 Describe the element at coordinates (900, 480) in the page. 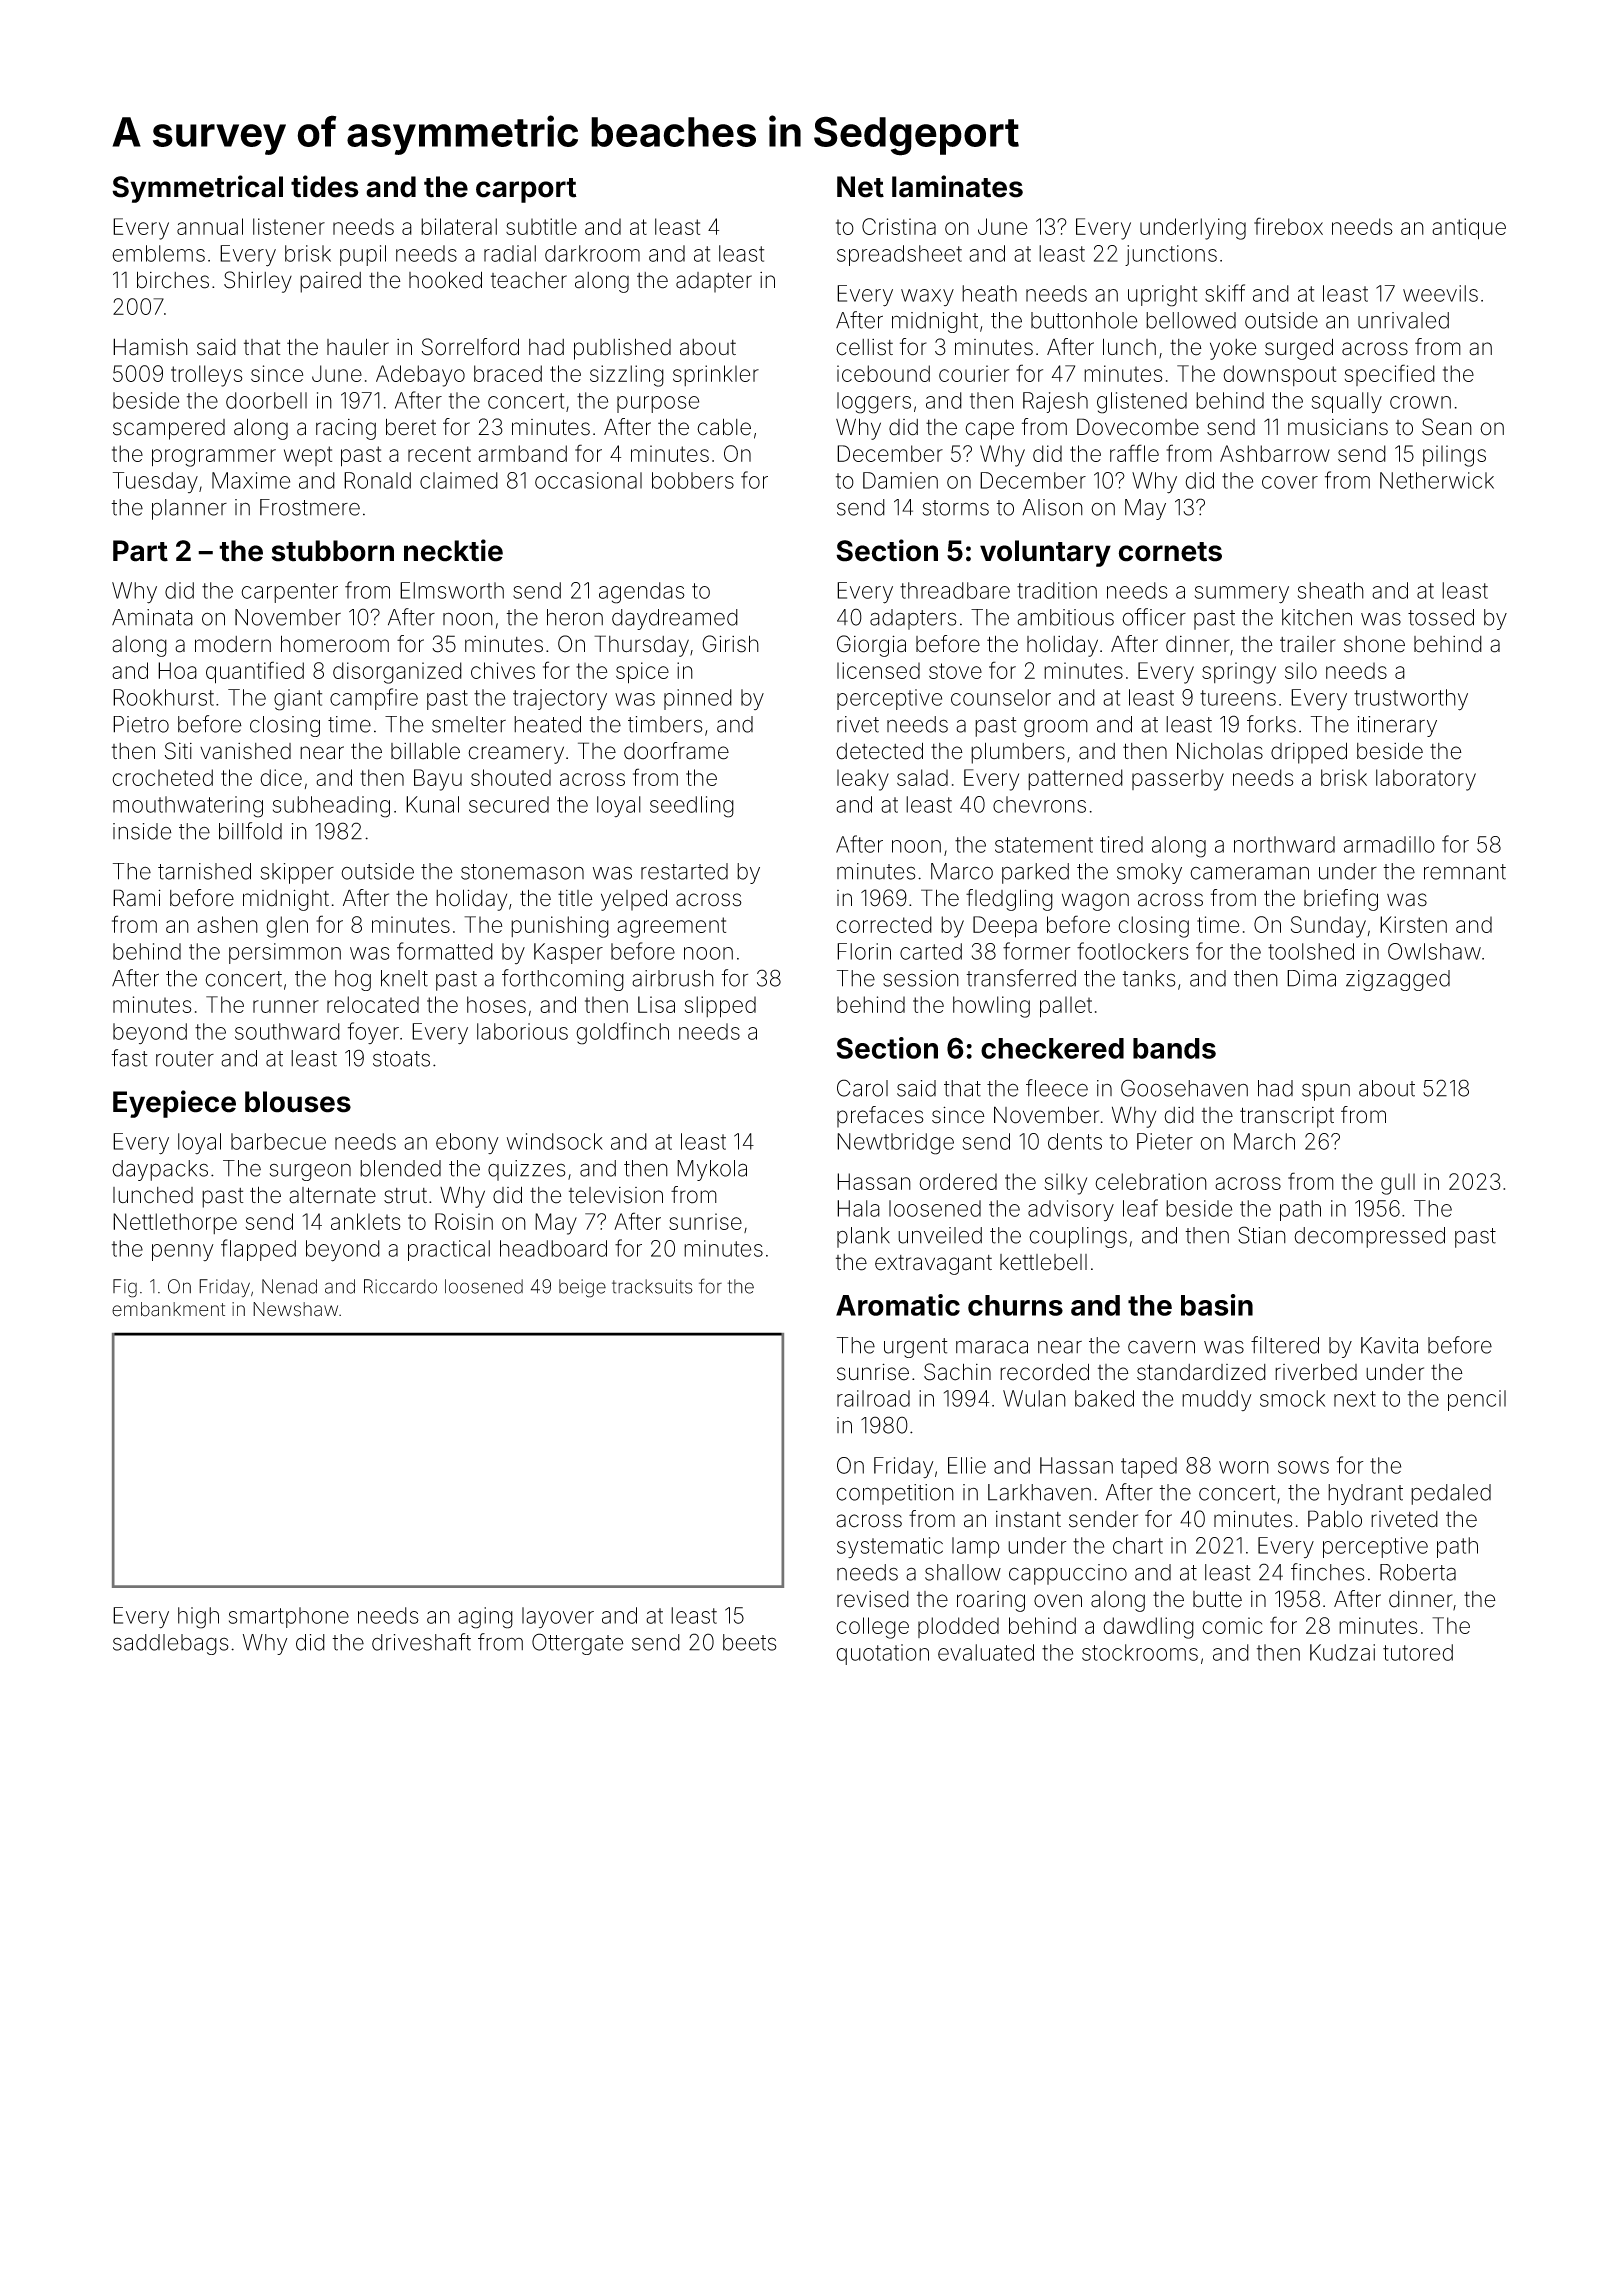

I see `Damien` at that location.
